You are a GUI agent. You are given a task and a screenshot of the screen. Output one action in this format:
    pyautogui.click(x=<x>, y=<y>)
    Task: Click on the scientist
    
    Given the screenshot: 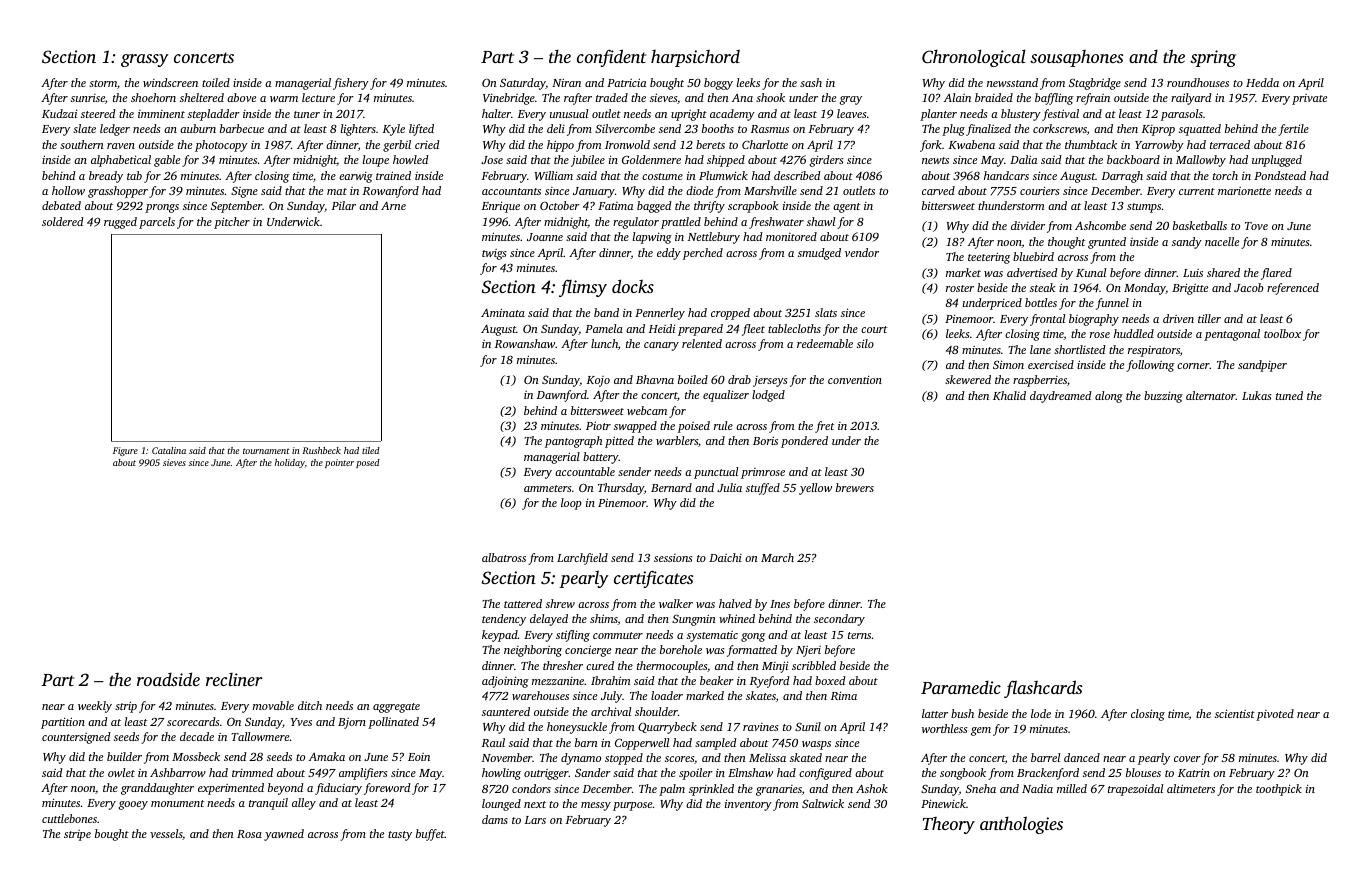 What is the action you would take?
    pyautogui.click(x=1235, y=713)
